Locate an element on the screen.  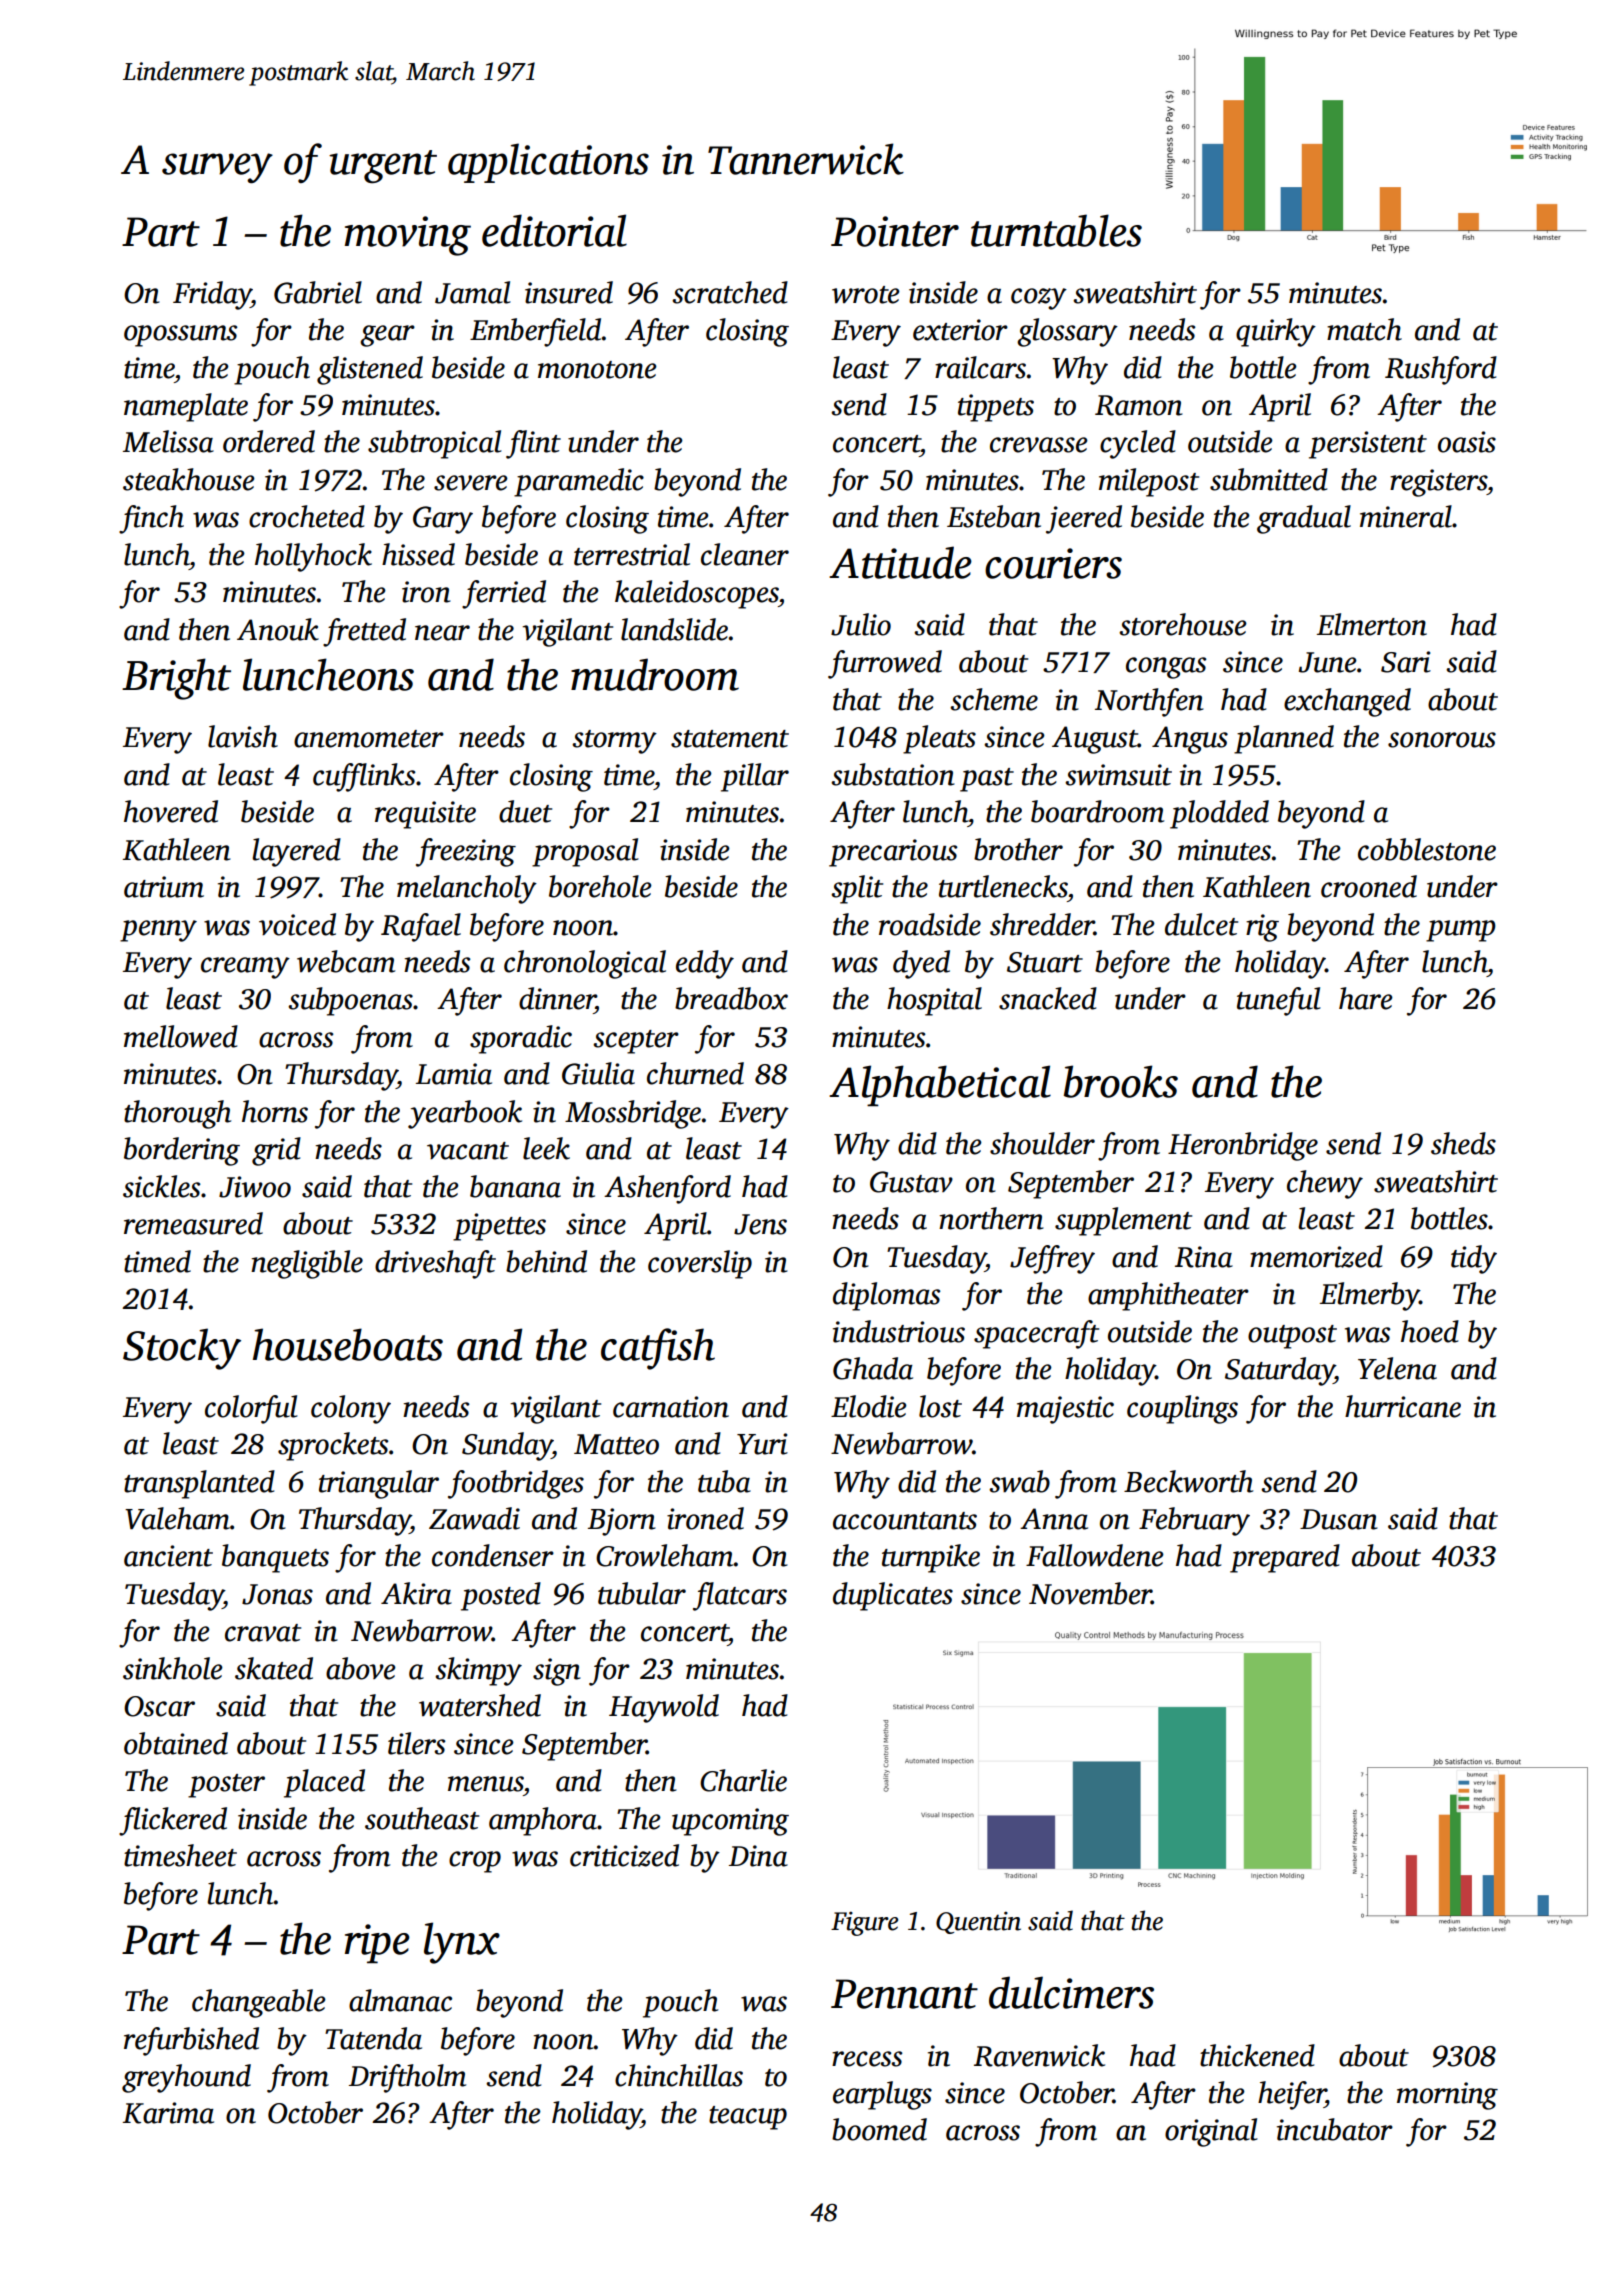
severe is located at coordinates (471, 483).
